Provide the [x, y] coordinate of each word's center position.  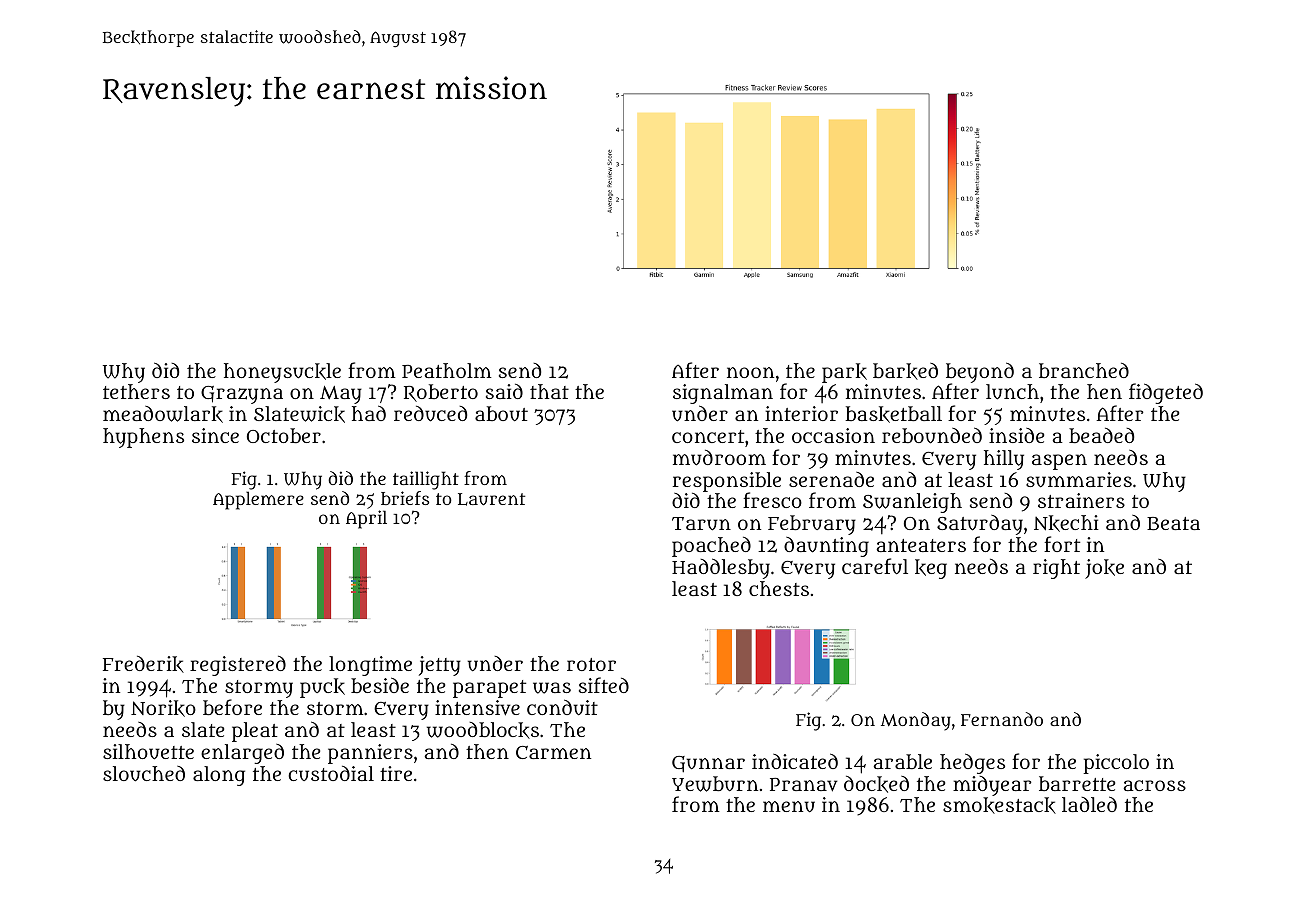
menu [789, 806]
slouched [144, 774]
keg [931, 569]
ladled [1089, 804]
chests [779, 588]
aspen [1059, 462]
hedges [972, 763]
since [215, 435]
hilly [1004, 460]
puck [322, 688]
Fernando [1002, 719]
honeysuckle [282, 373]
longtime [370, 667]
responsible [727, 482]
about [501, 413]
